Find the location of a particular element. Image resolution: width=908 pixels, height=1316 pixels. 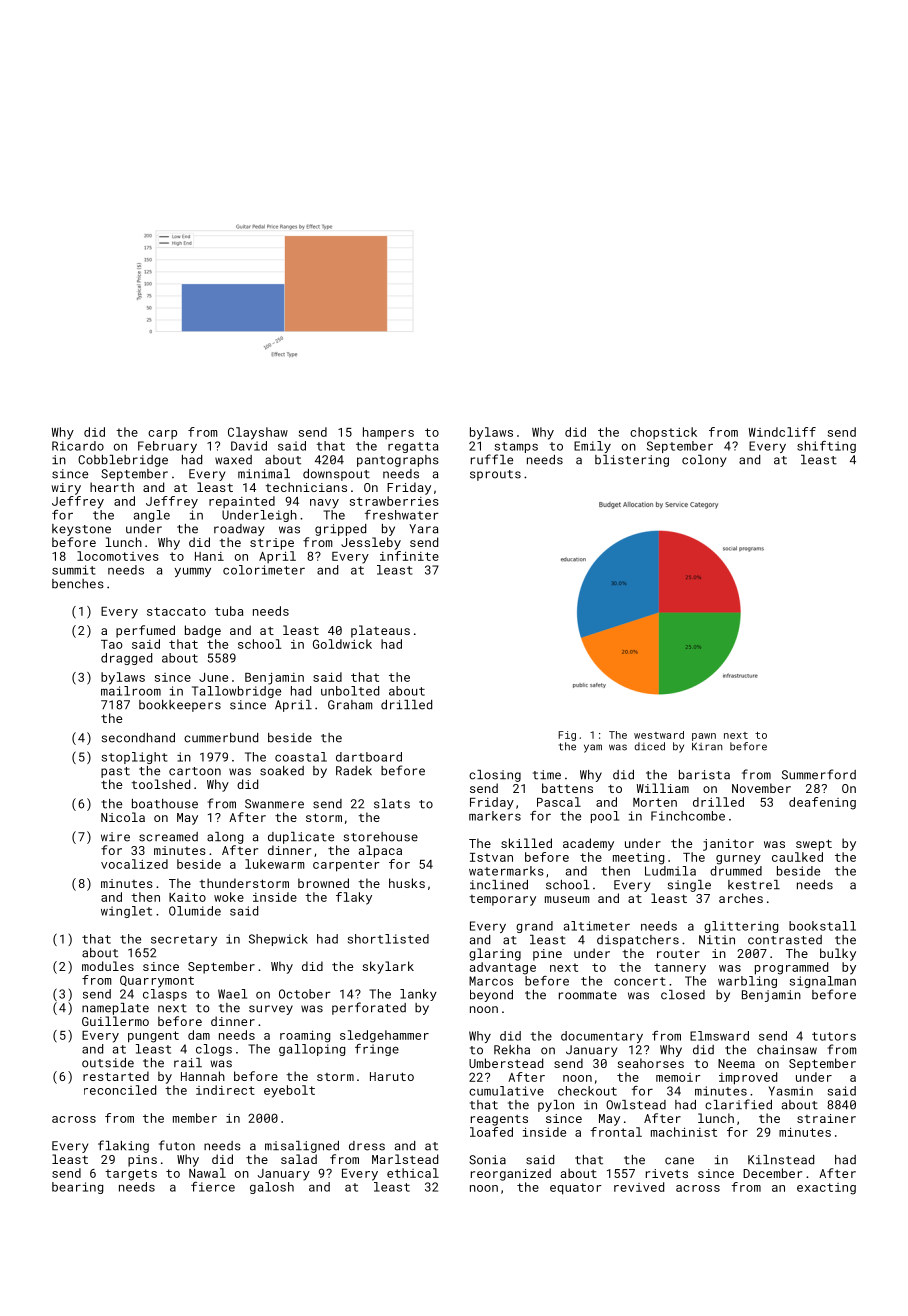

Haruto is located at coordinates (392, 1076).
